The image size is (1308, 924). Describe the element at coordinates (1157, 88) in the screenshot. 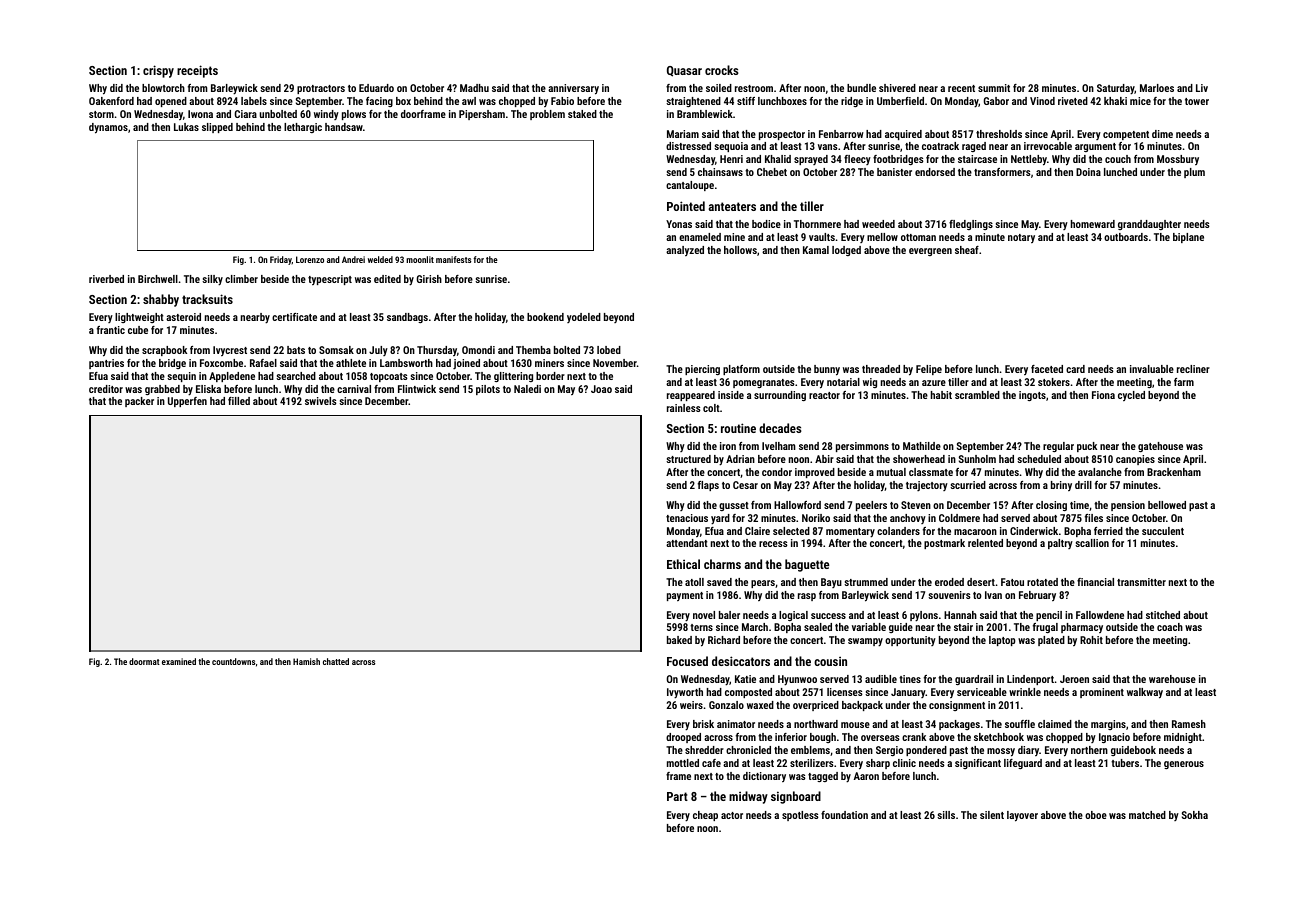

I see `Marloes` at that location.
